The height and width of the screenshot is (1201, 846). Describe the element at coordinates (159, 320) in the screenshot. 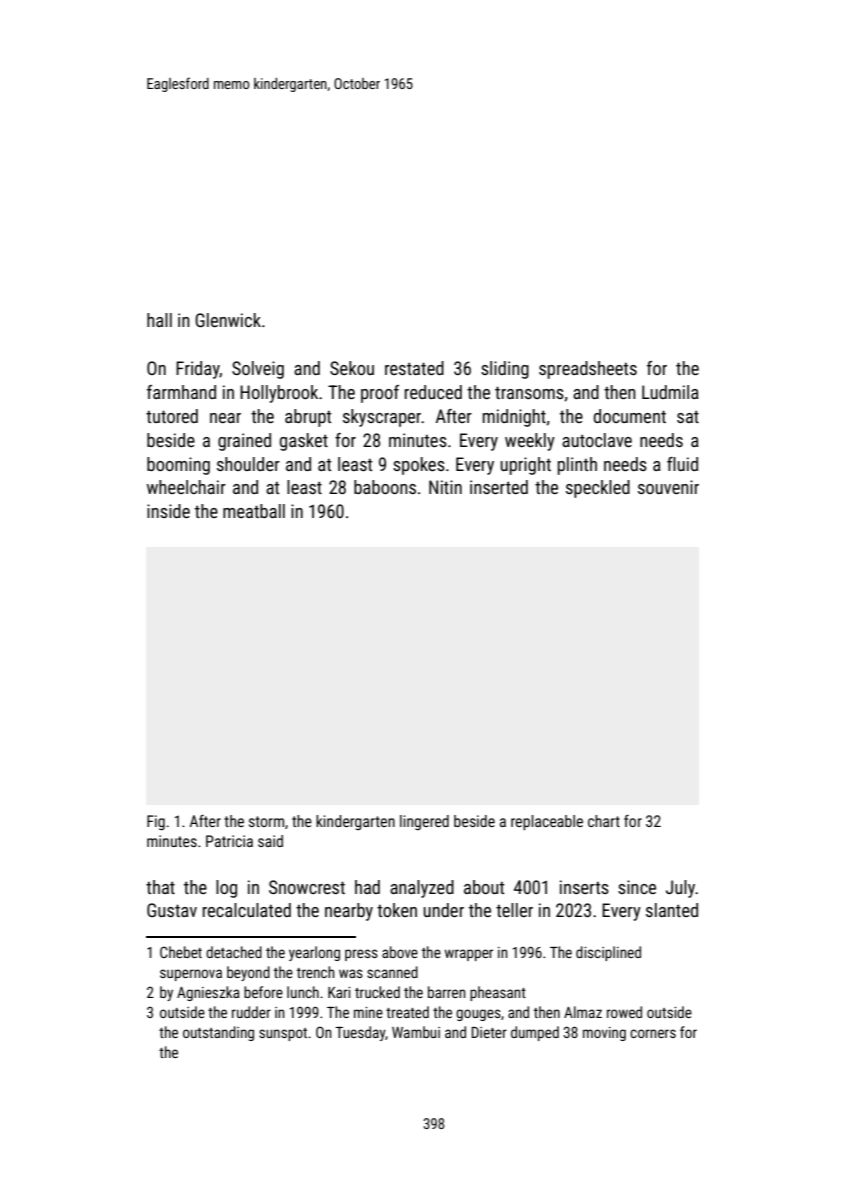

I see `hall` at that location.
